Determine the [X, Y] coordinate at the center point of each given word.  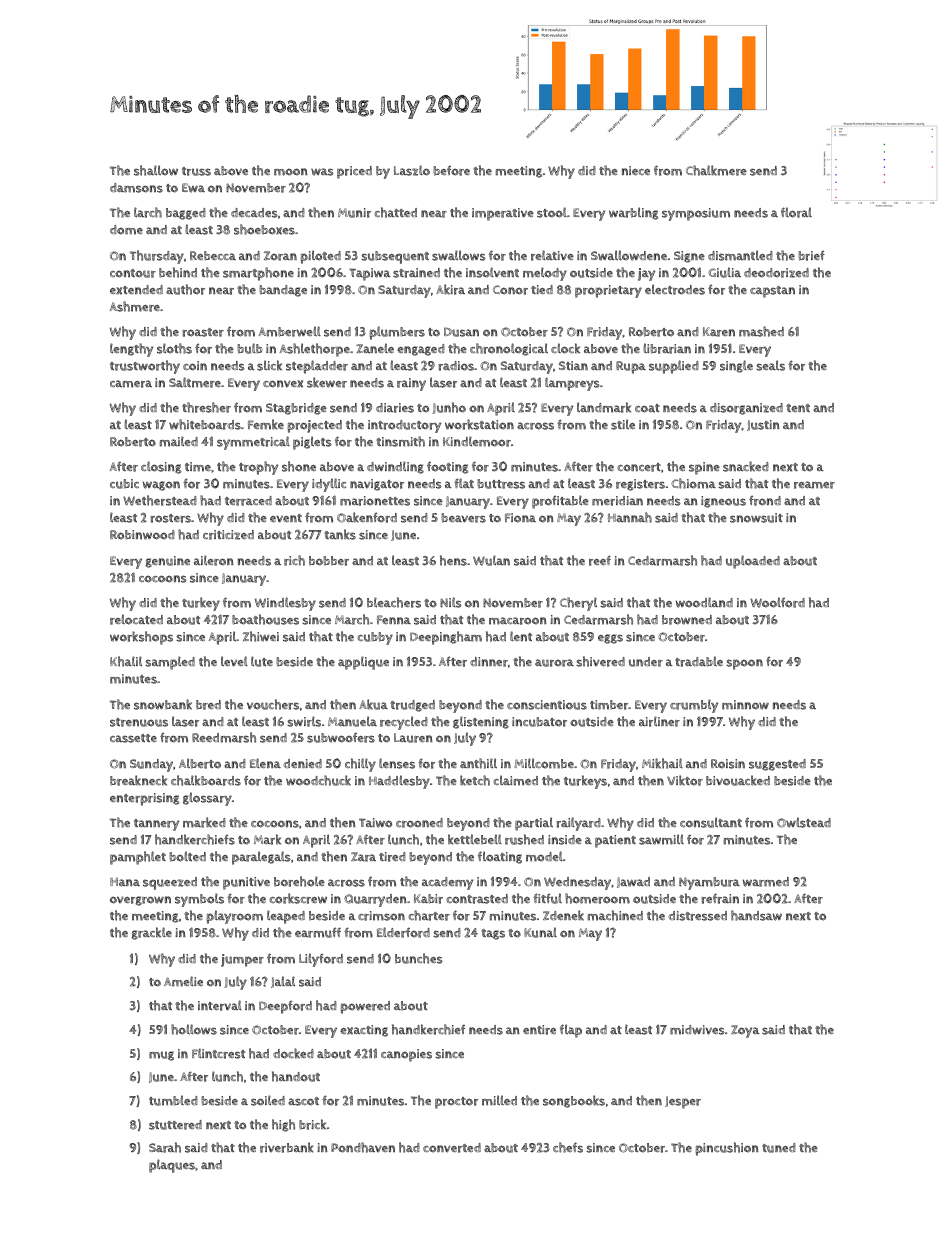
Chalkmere [716, 170]
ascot [303, 1101]
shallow [156, 170]
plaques [172, 1166]
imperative [503, 214]
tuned [779, 1148]
